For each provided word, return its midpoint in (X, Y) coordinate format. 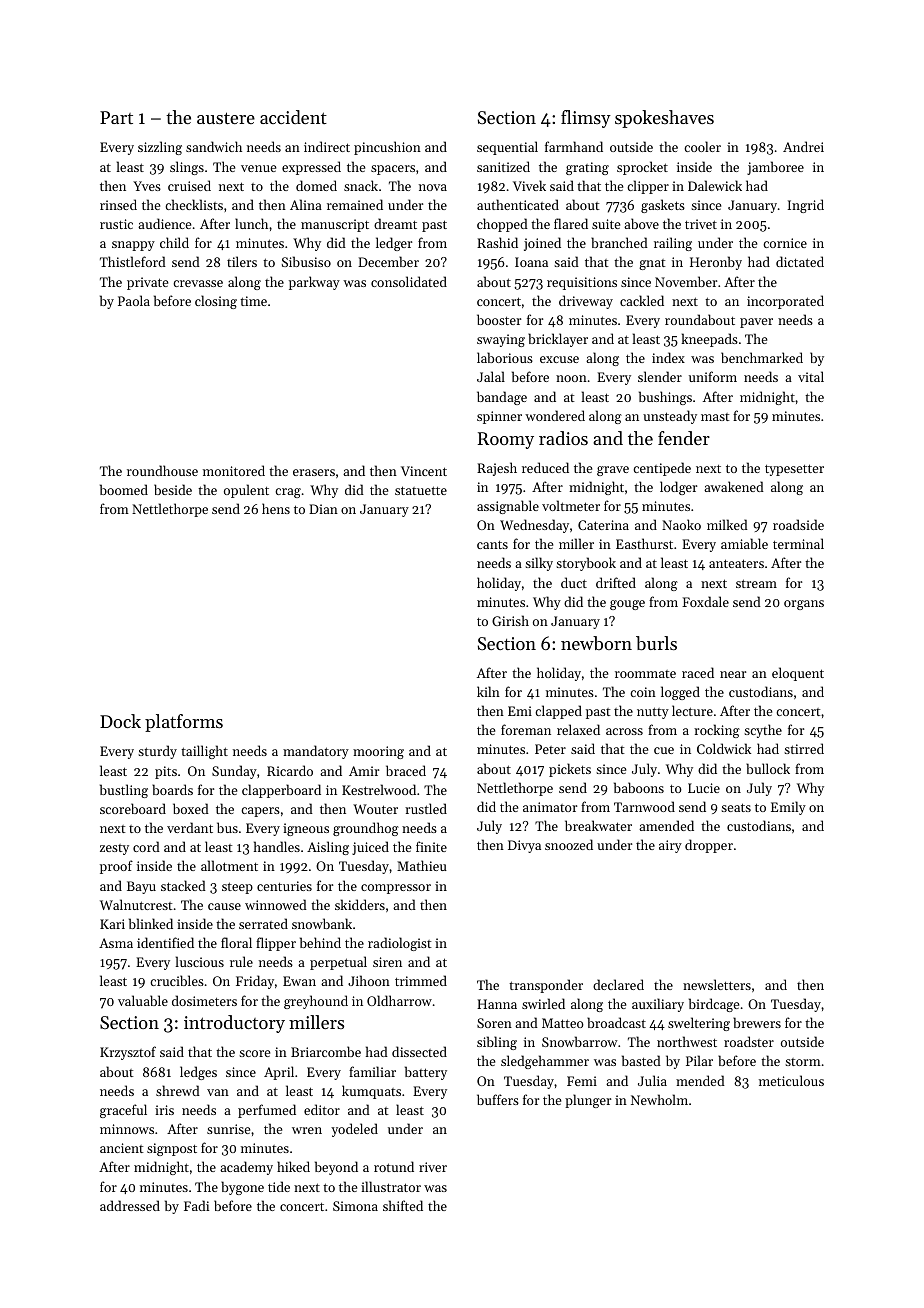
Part (116, 117)
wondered (555, 415)
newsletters (717, 984)
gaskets (663, 206)
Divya (524, 846)
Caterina (603, 525)
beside (173, 489)
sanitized (503, 166)
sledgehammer (545, 1062)
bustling (124, 791)
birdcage (714, 1005)
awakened (734, 486)
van (218, 1092)
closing (216, 302)
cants (492, 545)
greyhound (316, 1002)
